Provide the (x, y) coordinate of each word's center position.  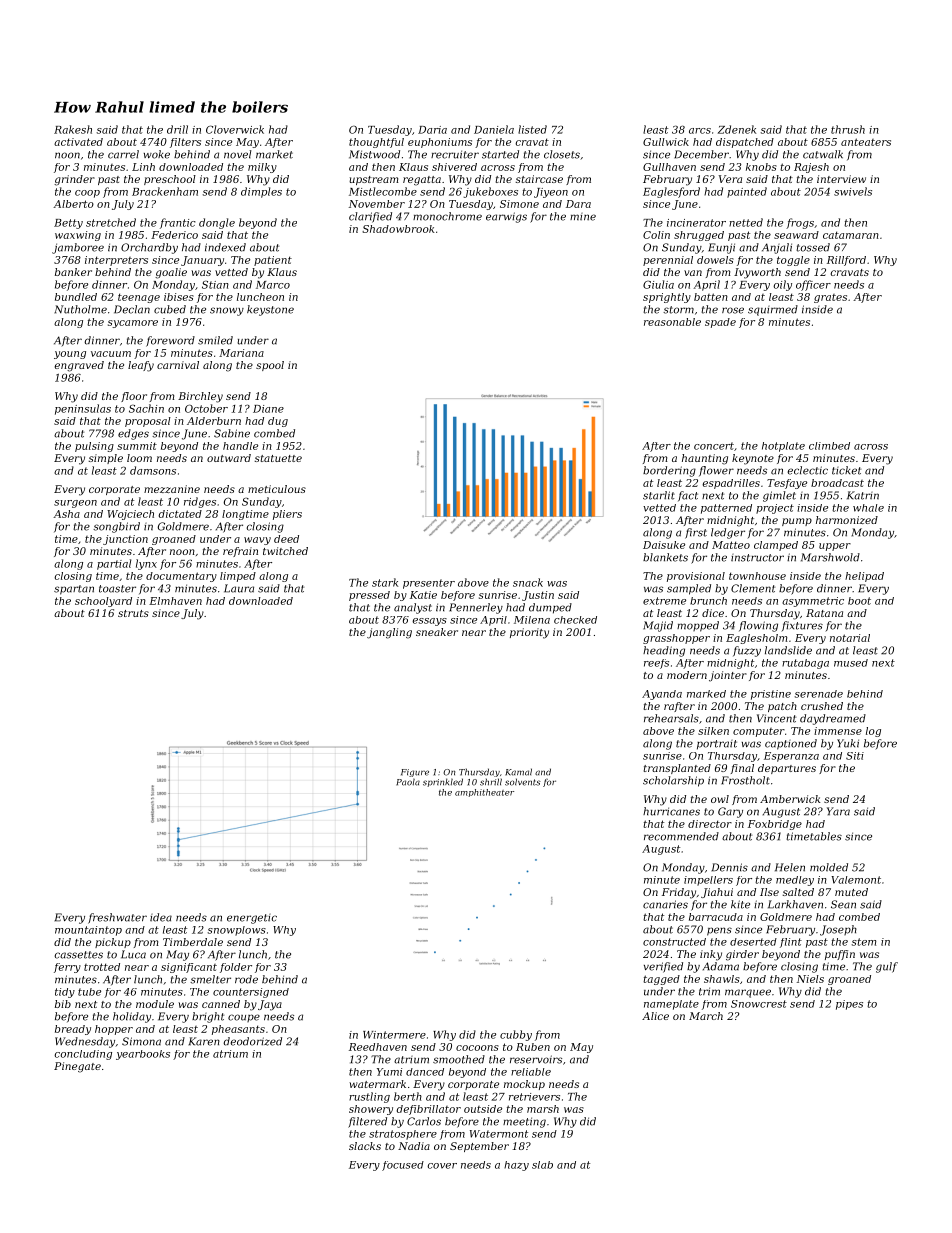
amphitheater (484, 793)
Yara (838, 811)
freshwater (117, 918)
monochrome (447, 216)
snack (528, 582)
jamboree (78, 248)
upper (835, 547)
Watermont (499, 1134)
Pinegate (77, 1067)
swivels (853, 191)
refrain (240, 552)
